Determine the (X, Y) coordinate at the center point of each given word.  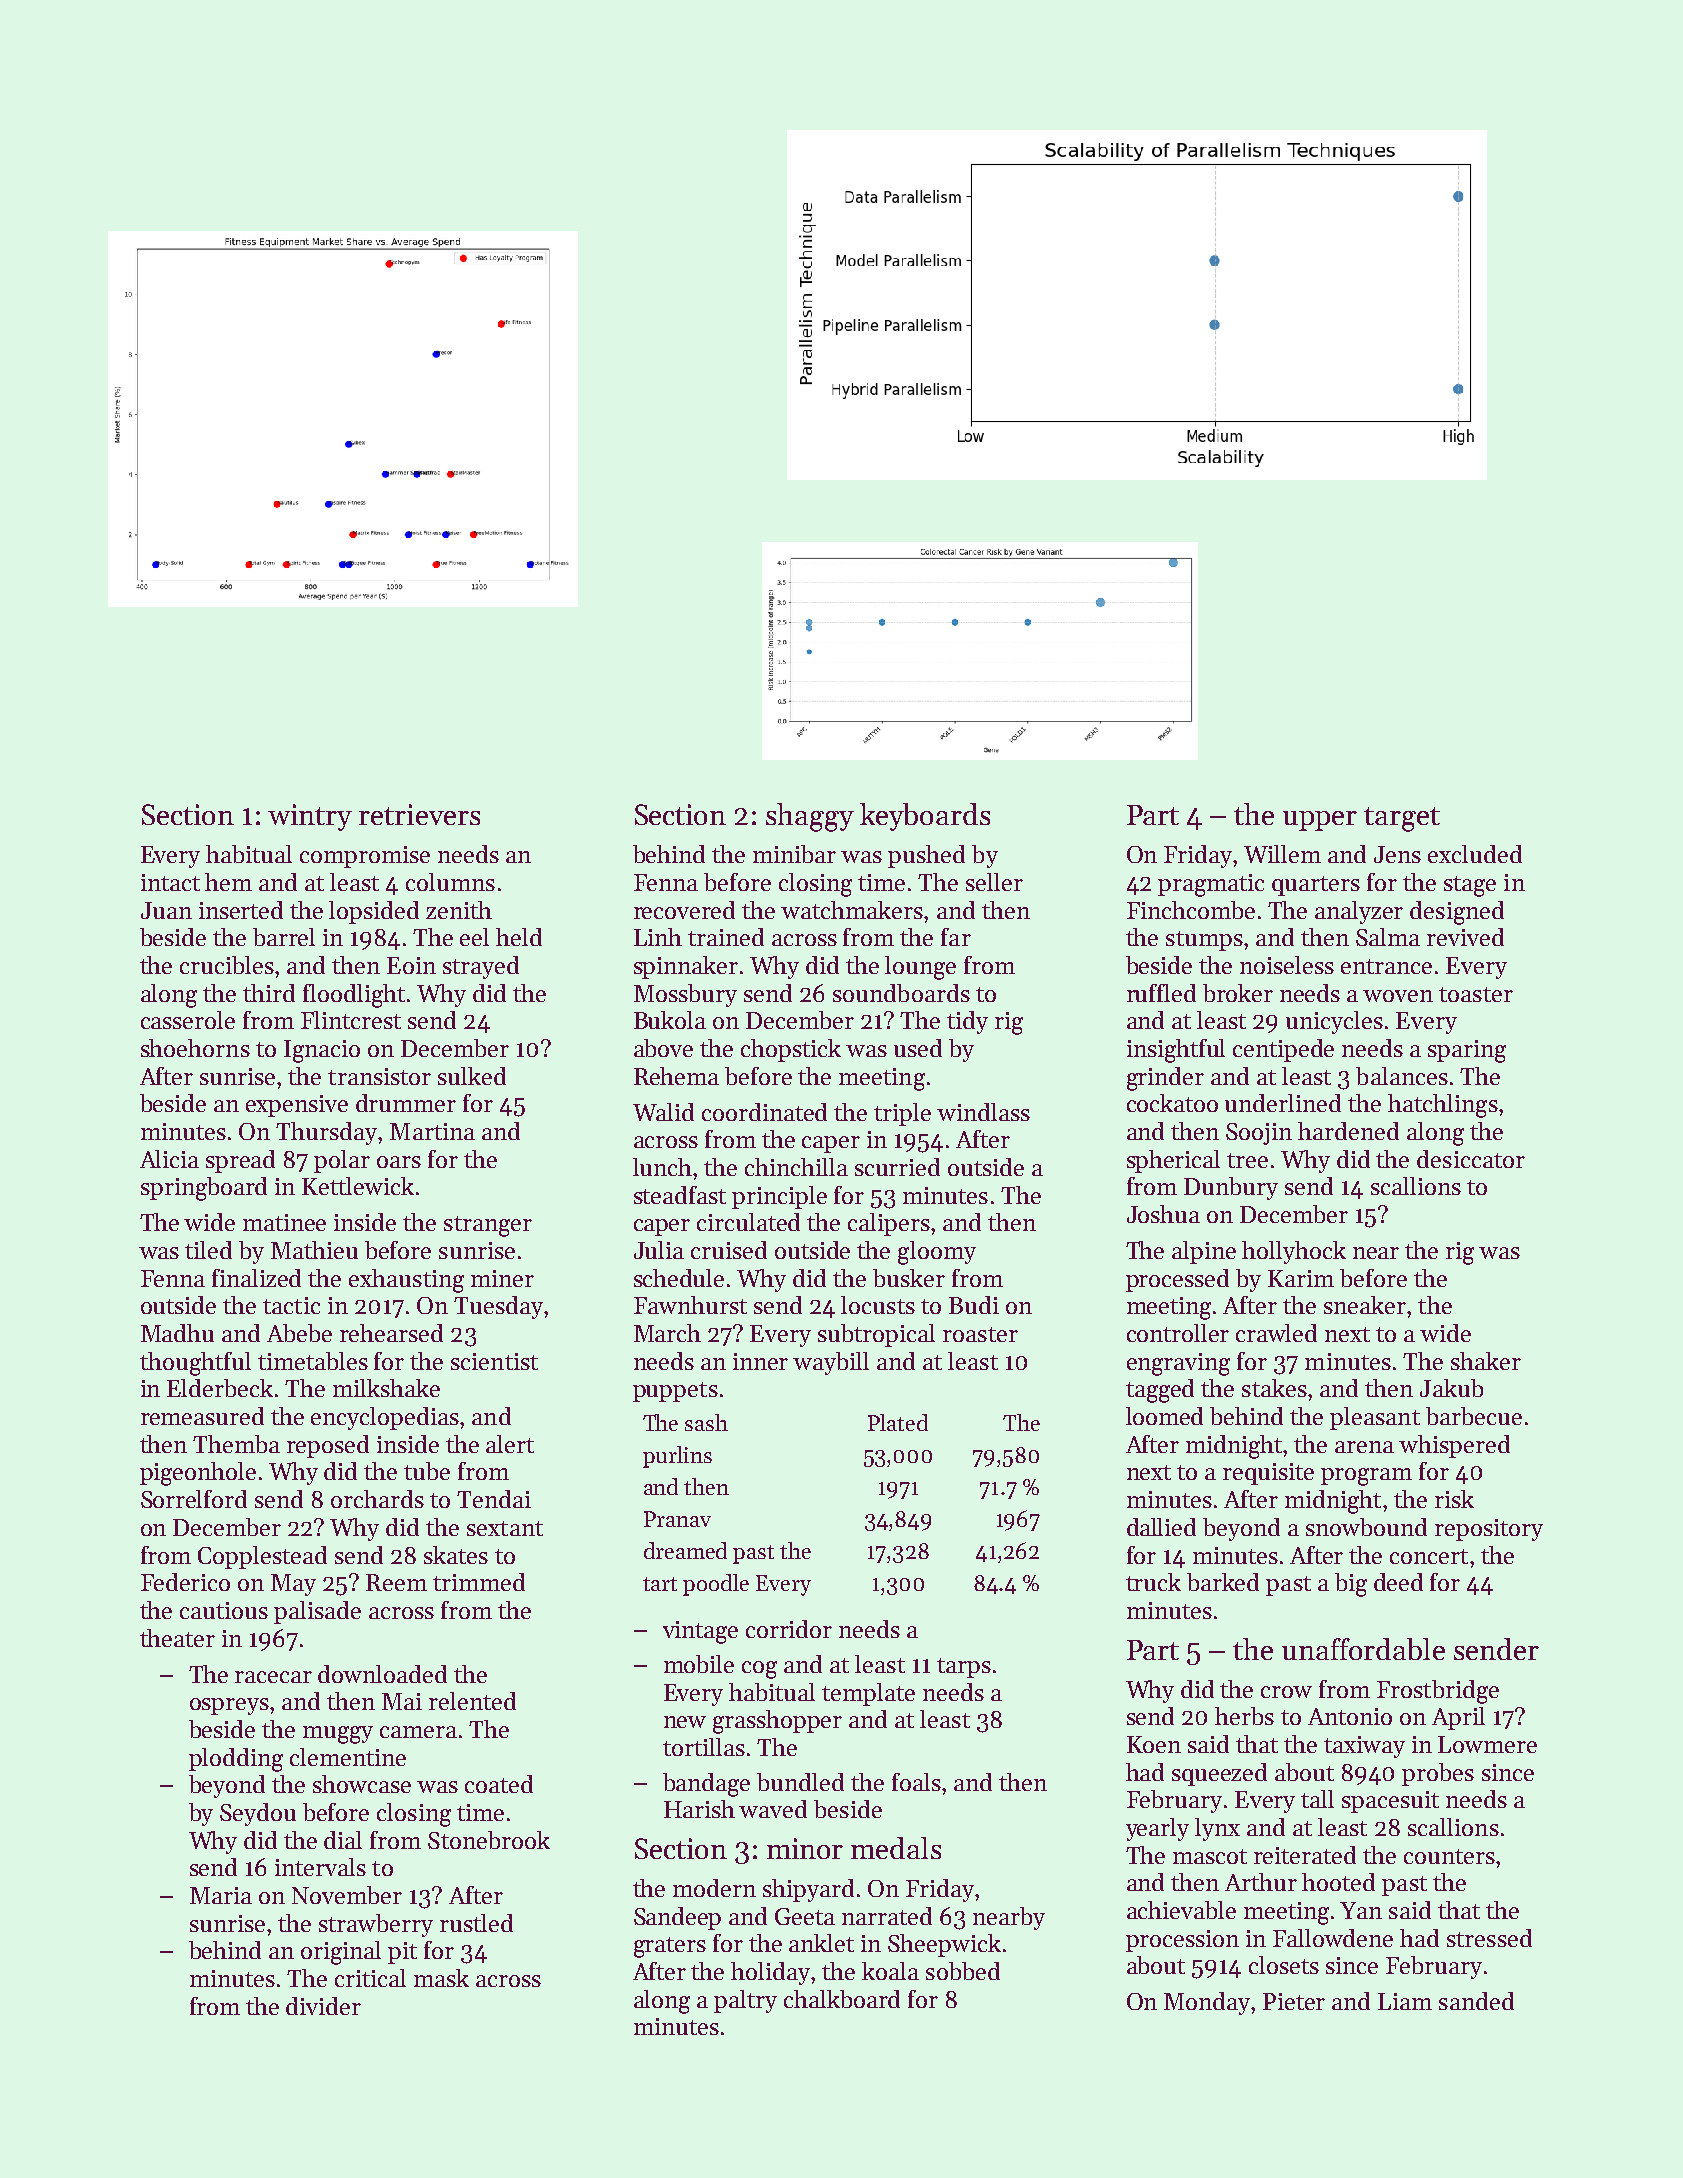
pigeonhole (198, 1474)
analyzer (1359, 912)
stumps (1204, 941)
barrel (284, 937)
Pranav (677, 1519)
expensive (297, 1106)
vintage (700, 1632)
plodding (236, 1760)
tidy (967, 1022)
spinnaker (686, 967)
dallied (1161, 1527)
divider (323, 2006)
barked (1223, 1582)
